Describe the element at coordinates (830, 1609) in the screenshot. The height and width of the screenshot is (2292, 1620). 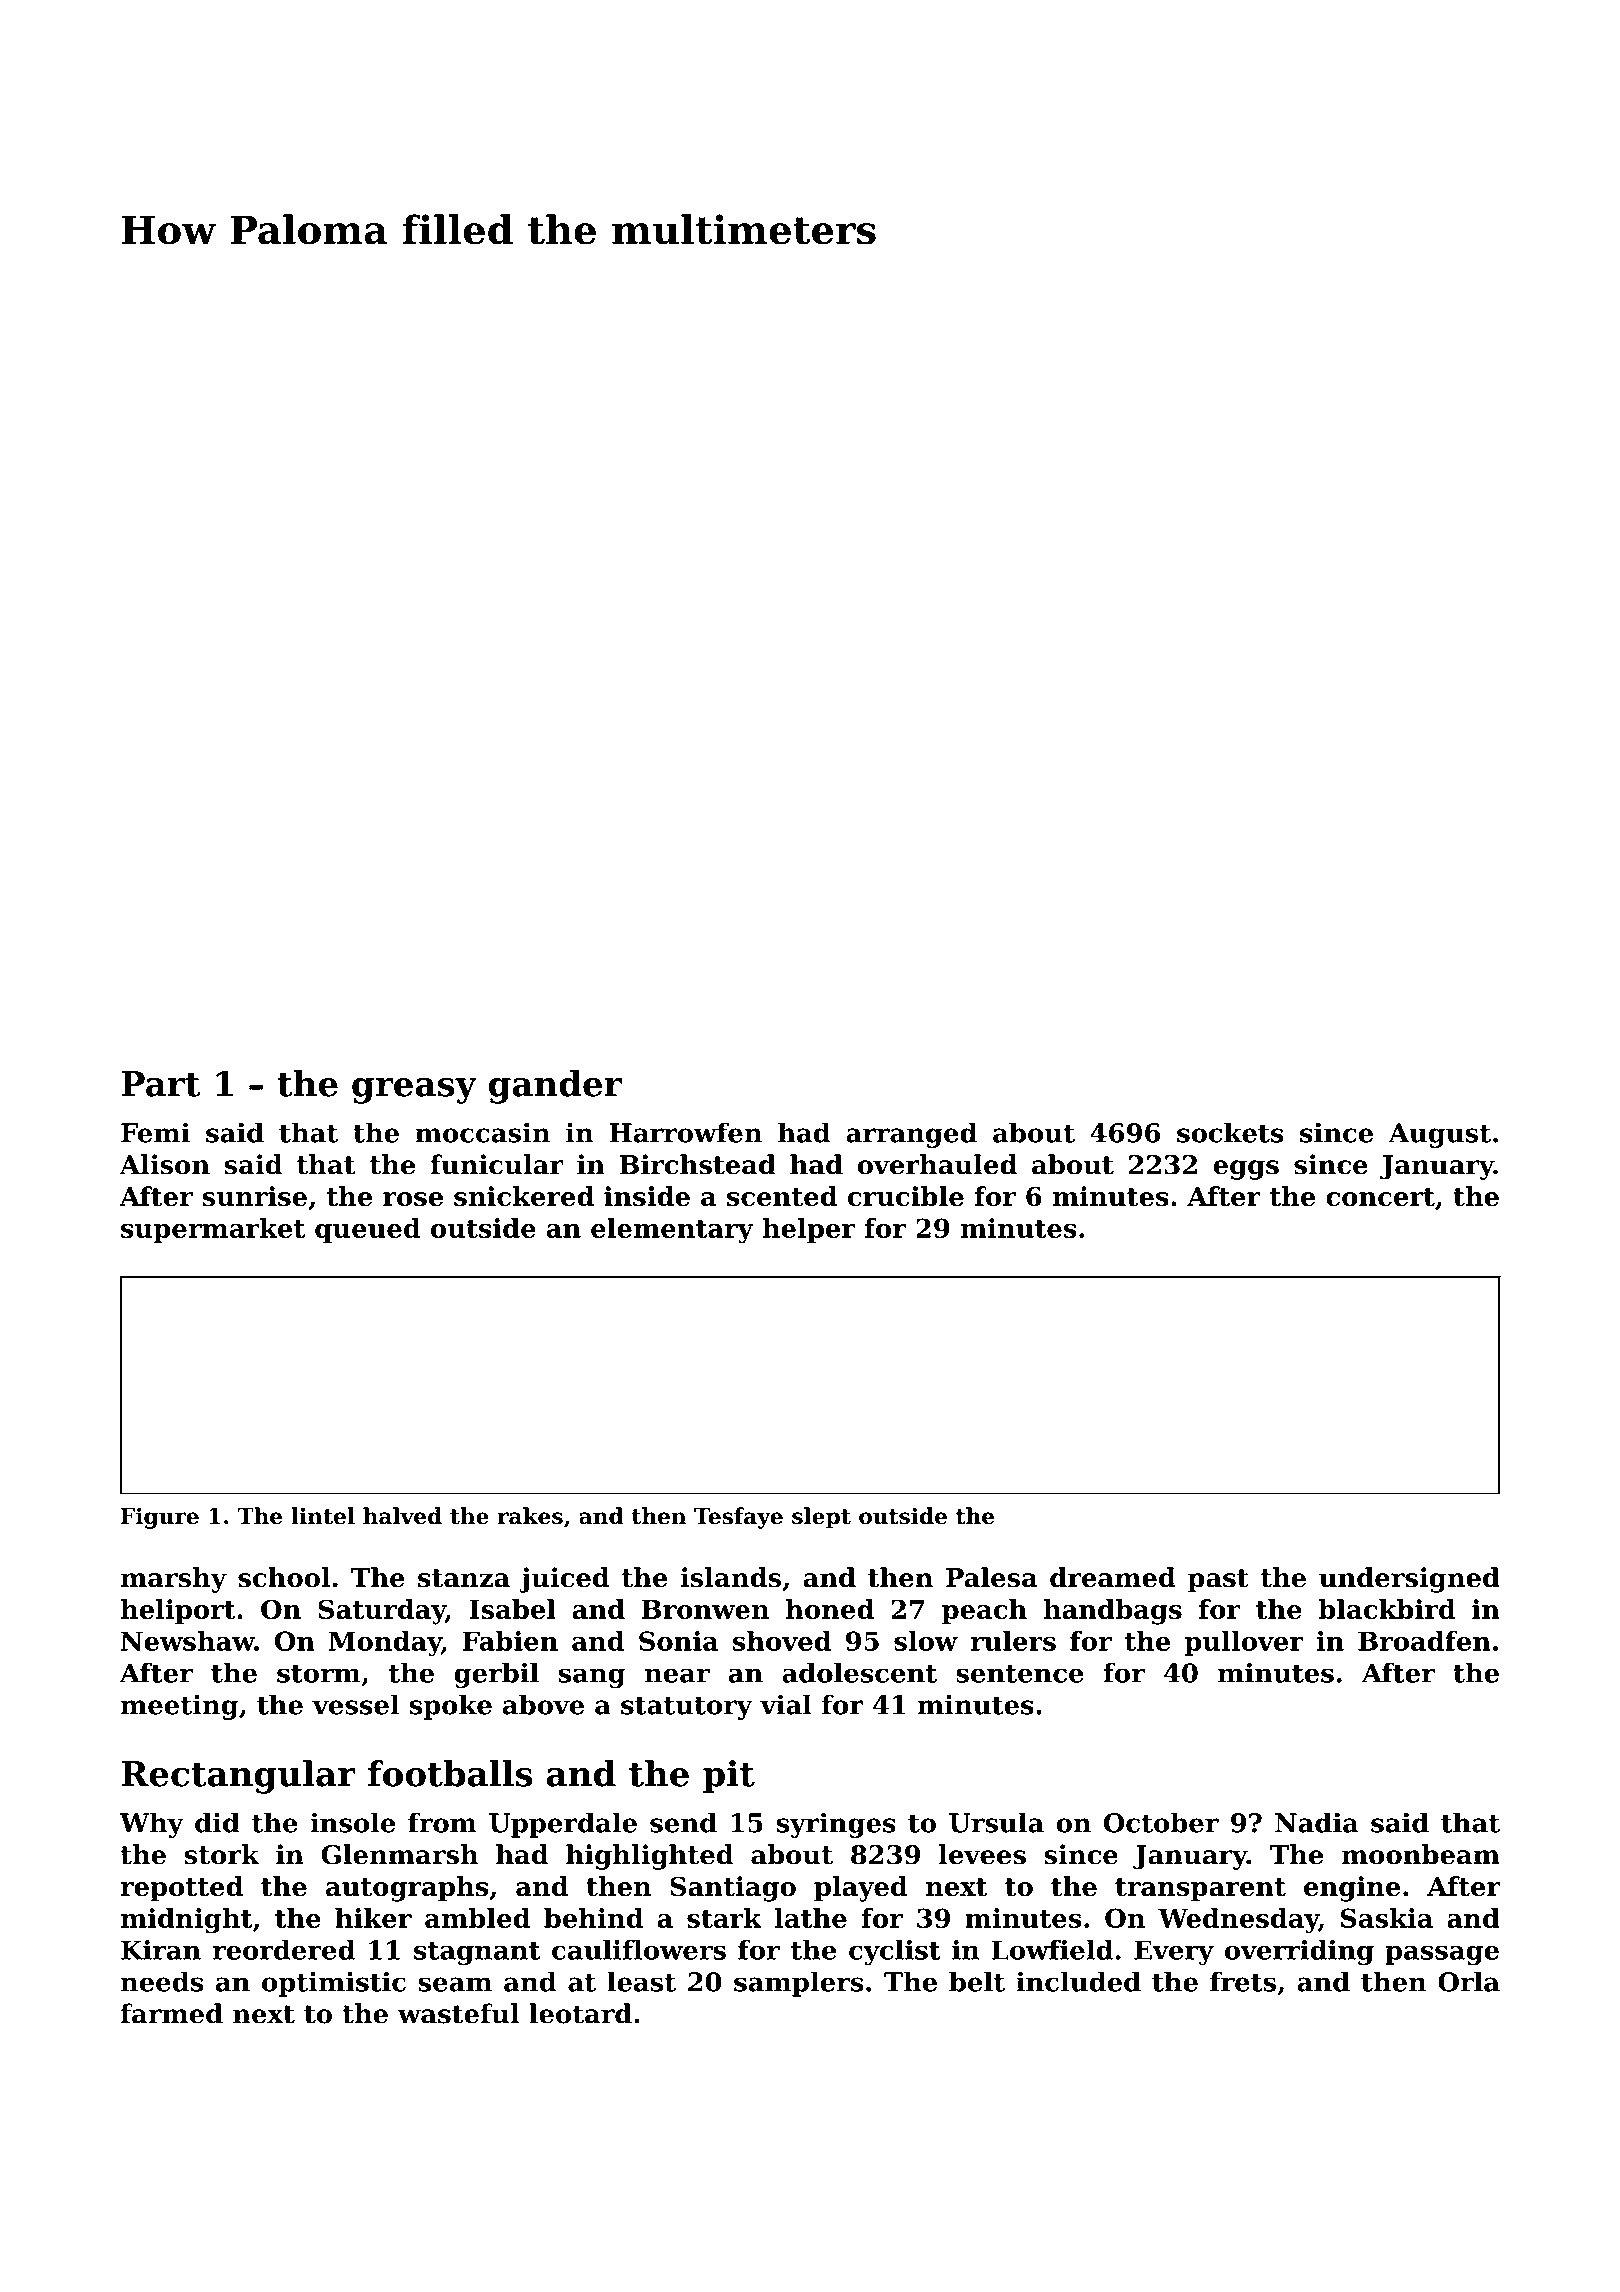
I see `honed` at that location.
